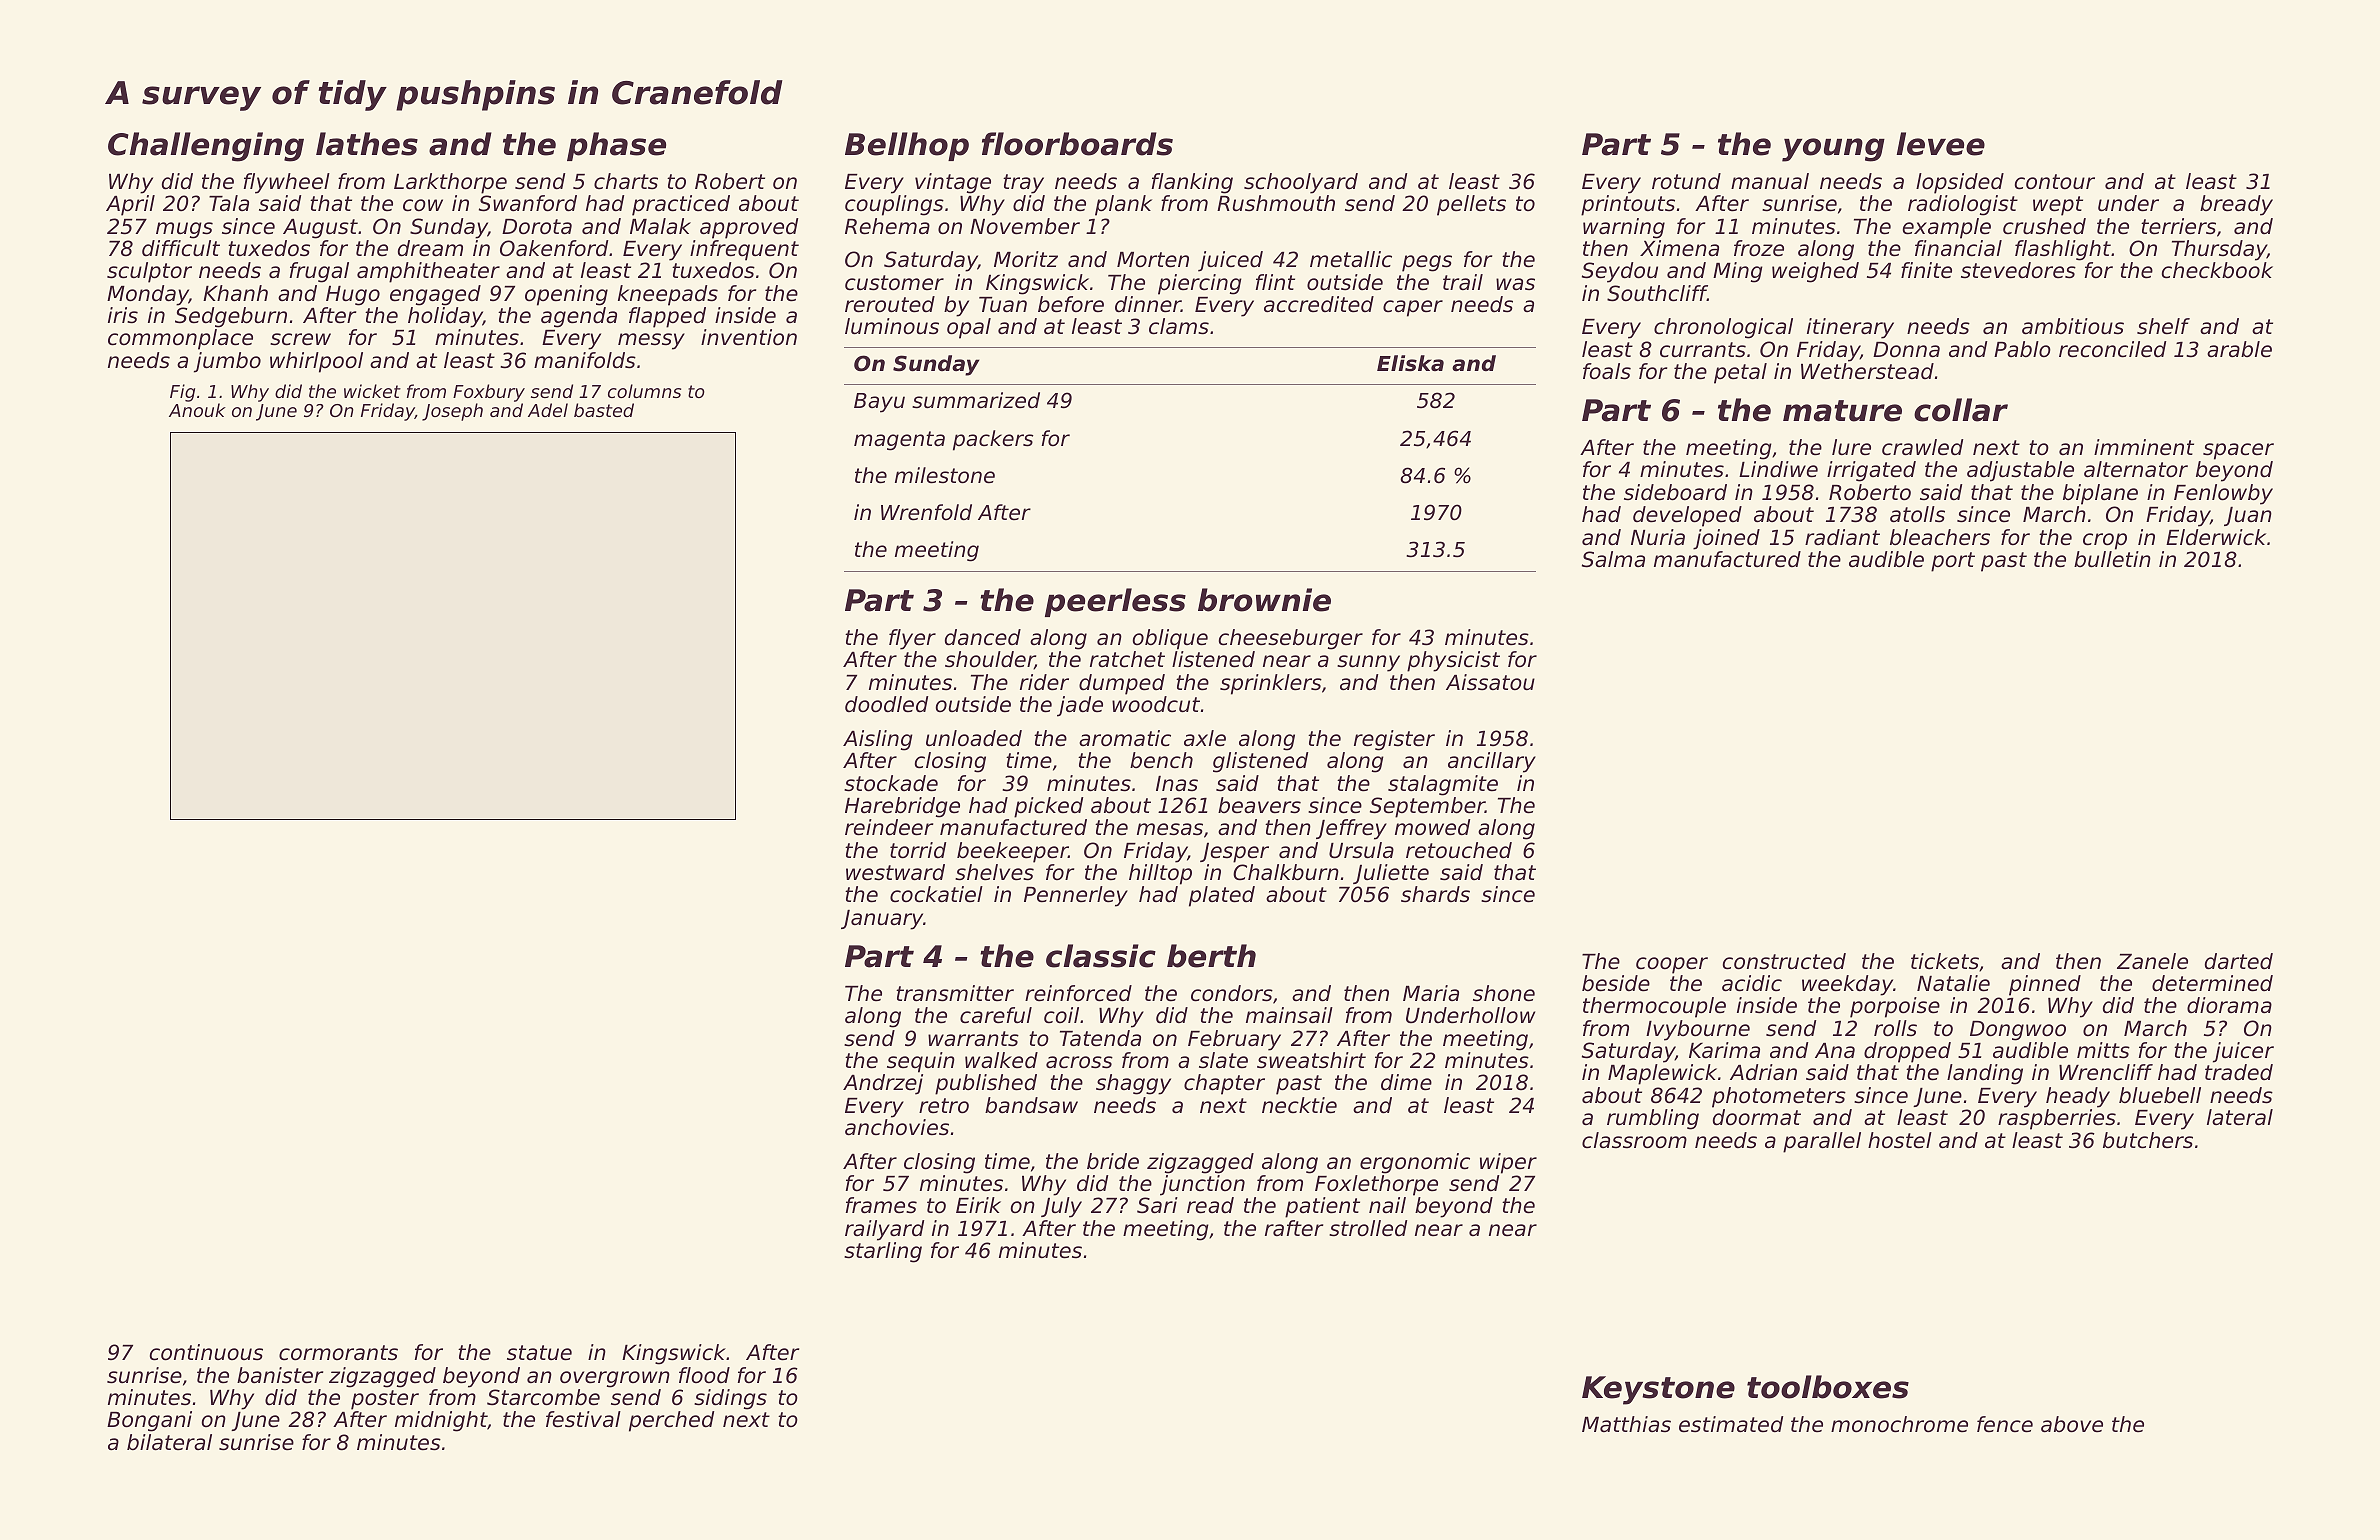 Image resolution: width=2380 pixels, height=1540 pixels. Describe the element at coordinates (2219, 250) in the screenshot. I see `Thursday` at that location.
